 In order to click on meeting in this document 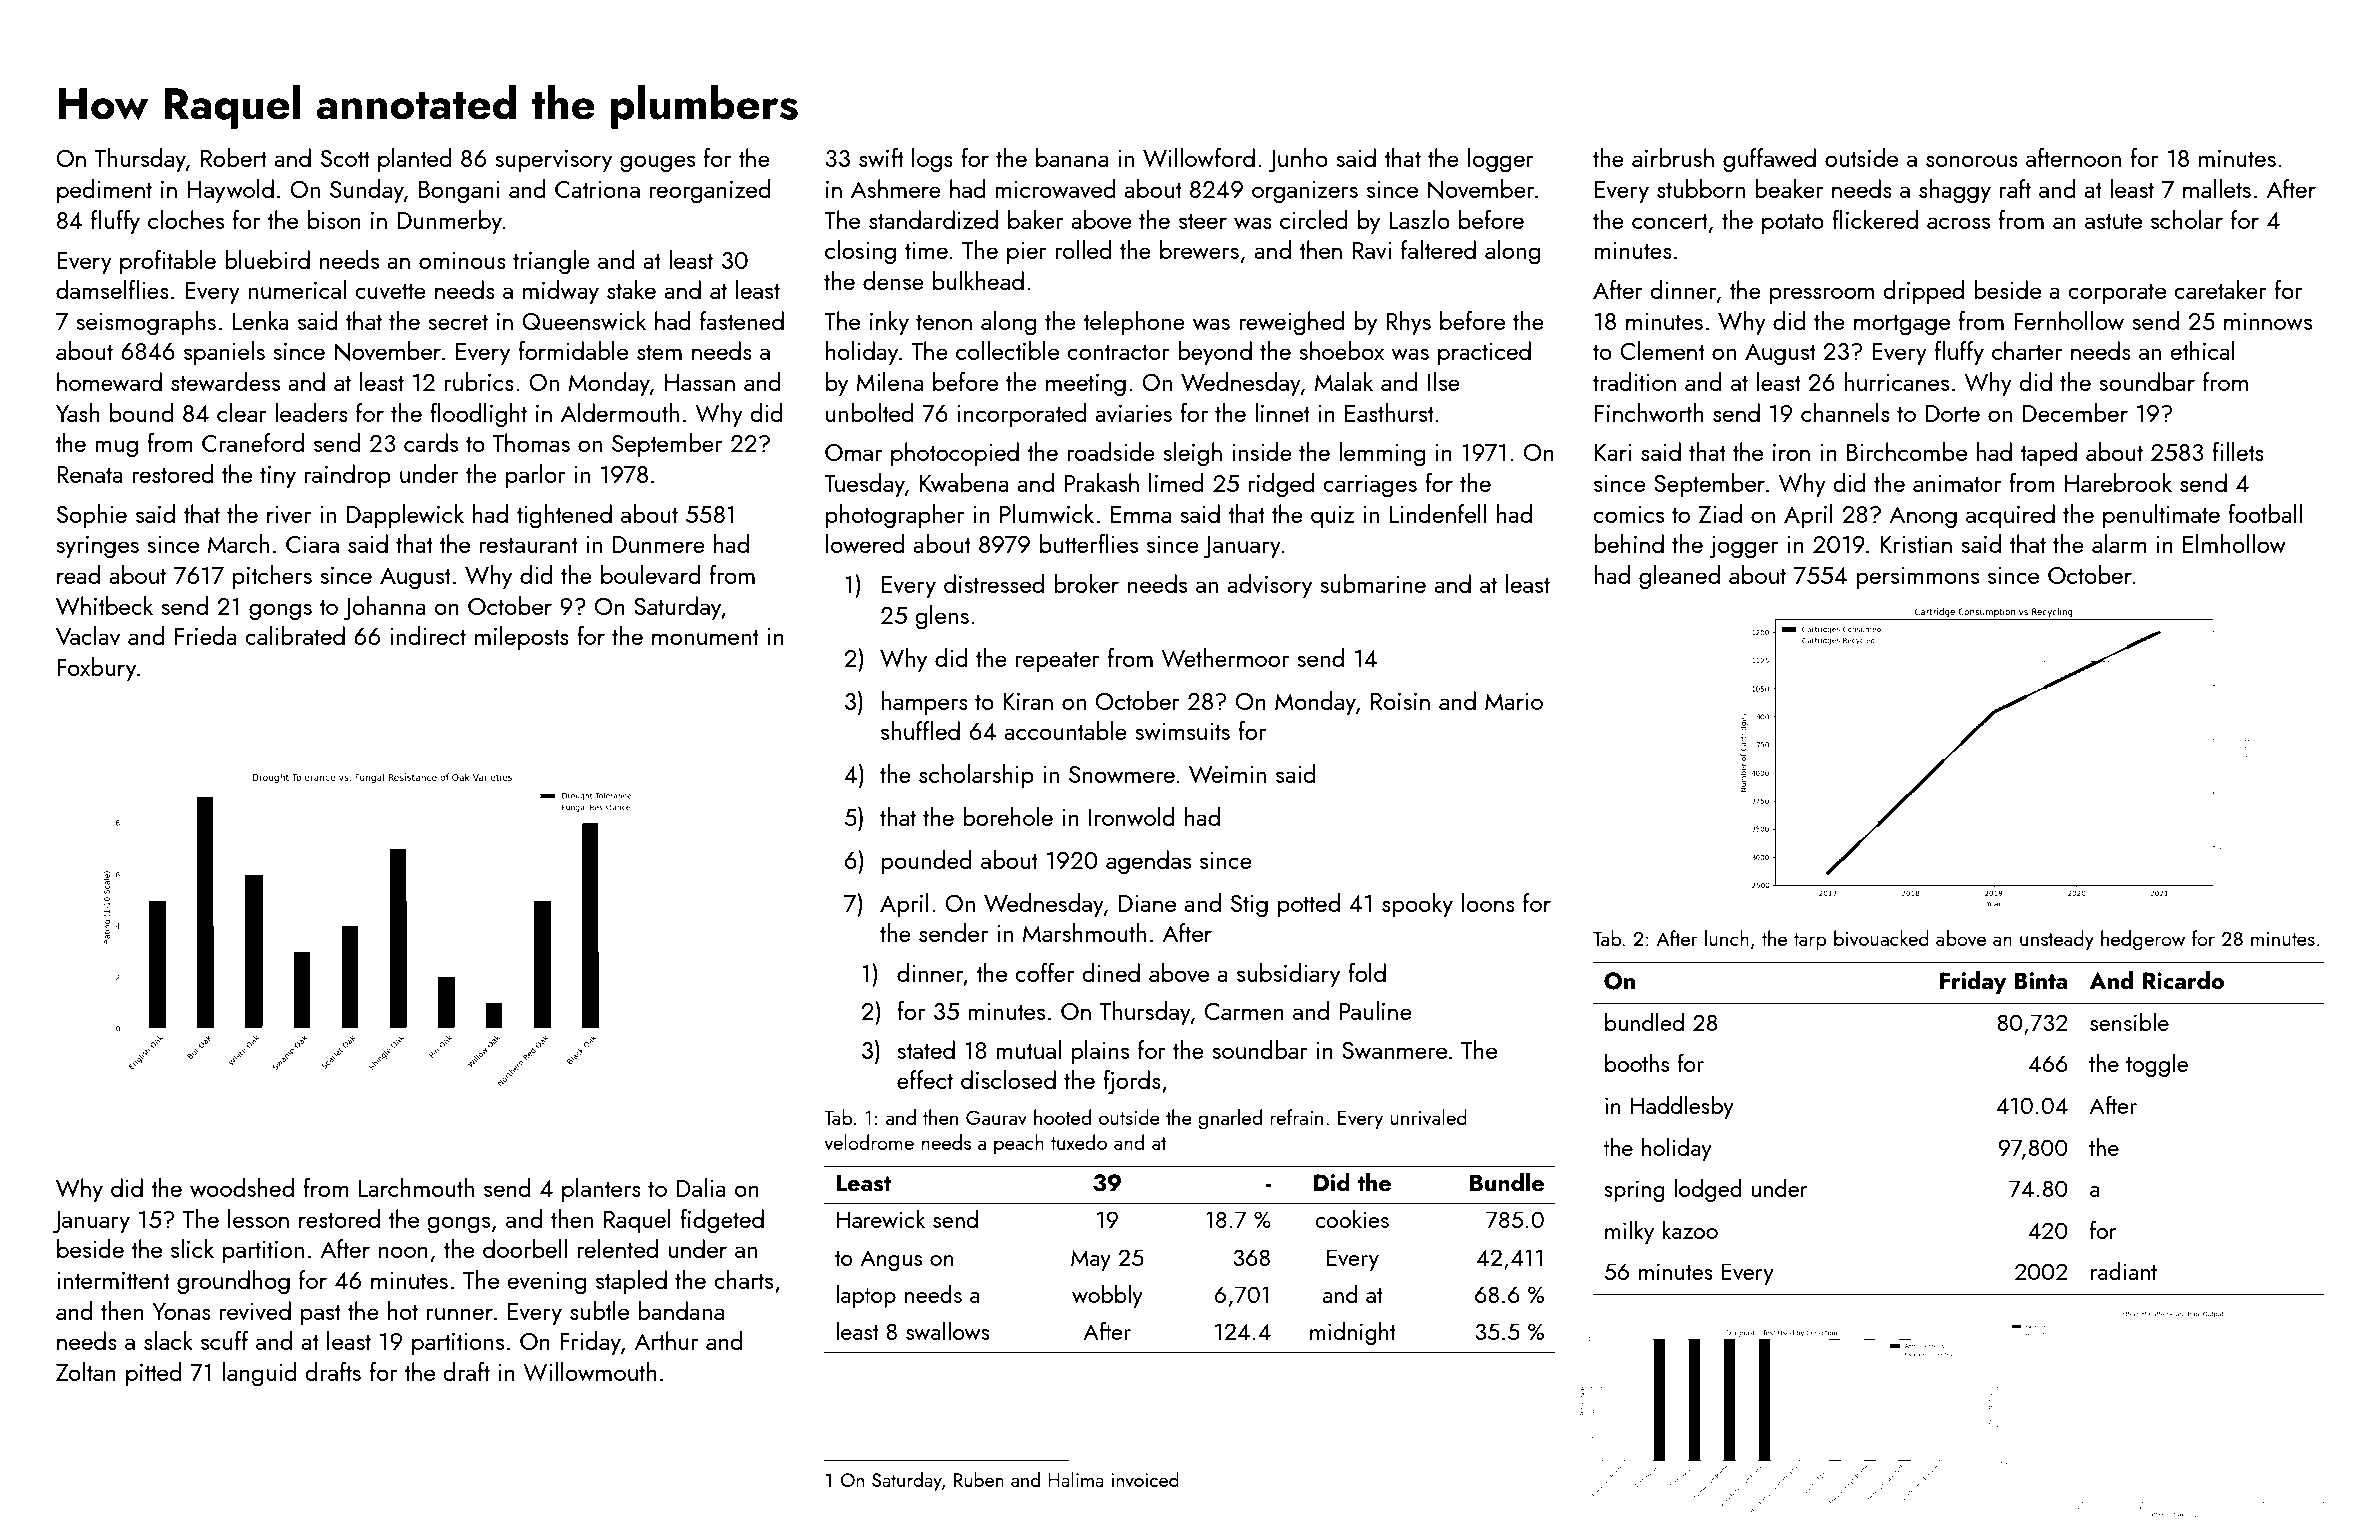, I will do `click(1086, 385)`.
